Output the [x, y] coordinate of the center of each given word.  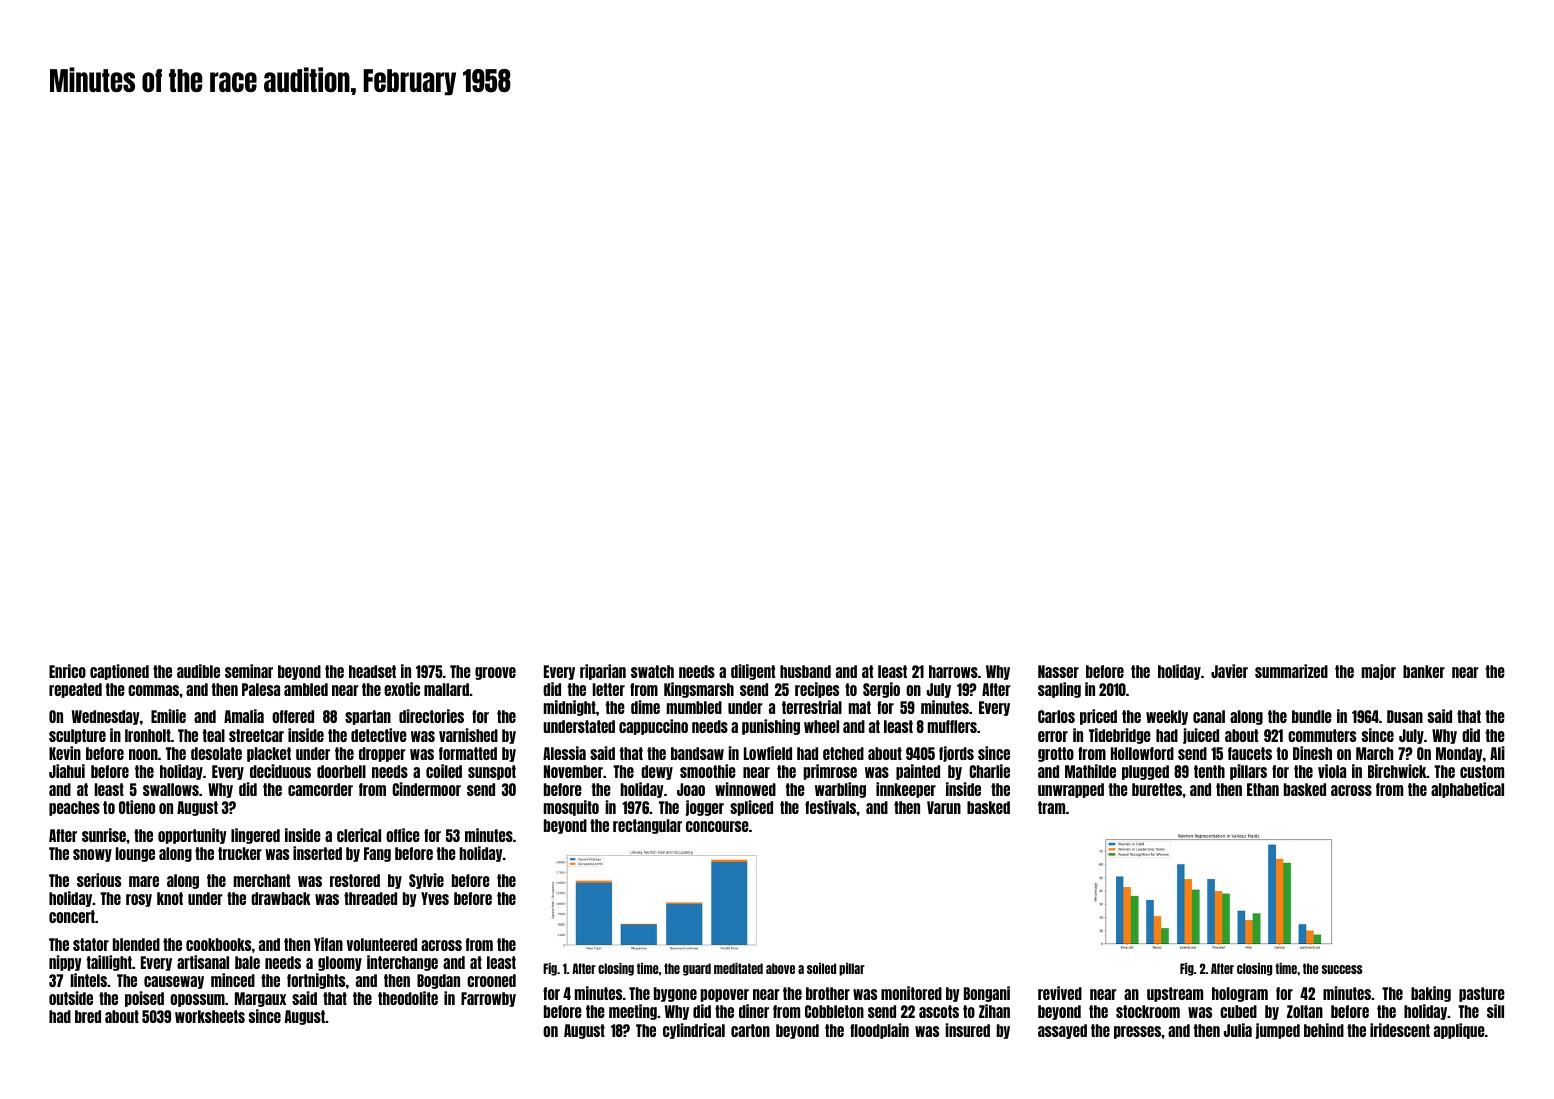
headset [372, 671]
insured [967, 1030]
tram [1051, 807]
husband [805, 671]
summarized [1291, 671]
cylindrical [694, 1031]
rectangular [647, 826]
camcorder [320, 789]
